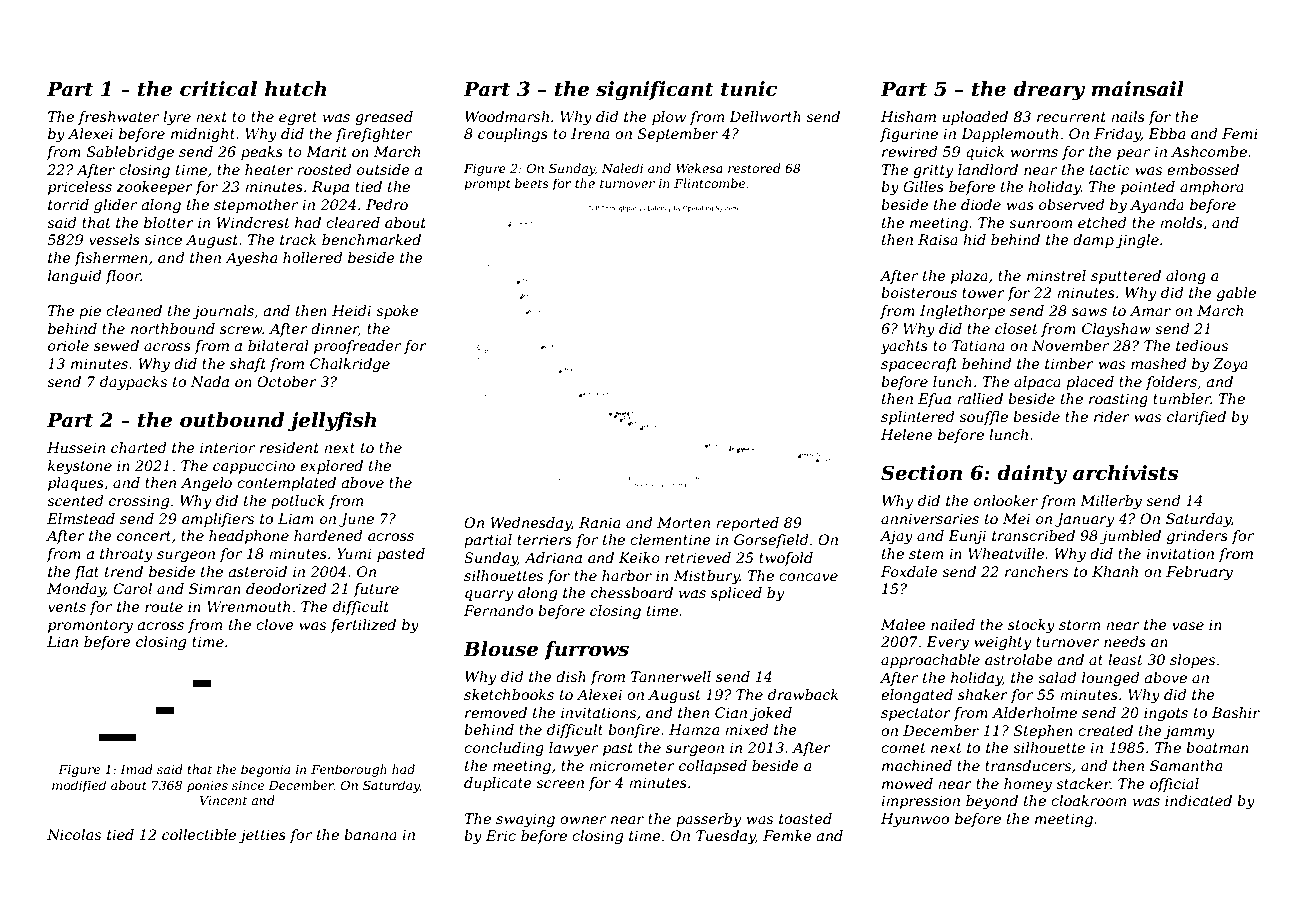 This document has width=1308, height=924. I want to click on drawback, so click(803, 694).
